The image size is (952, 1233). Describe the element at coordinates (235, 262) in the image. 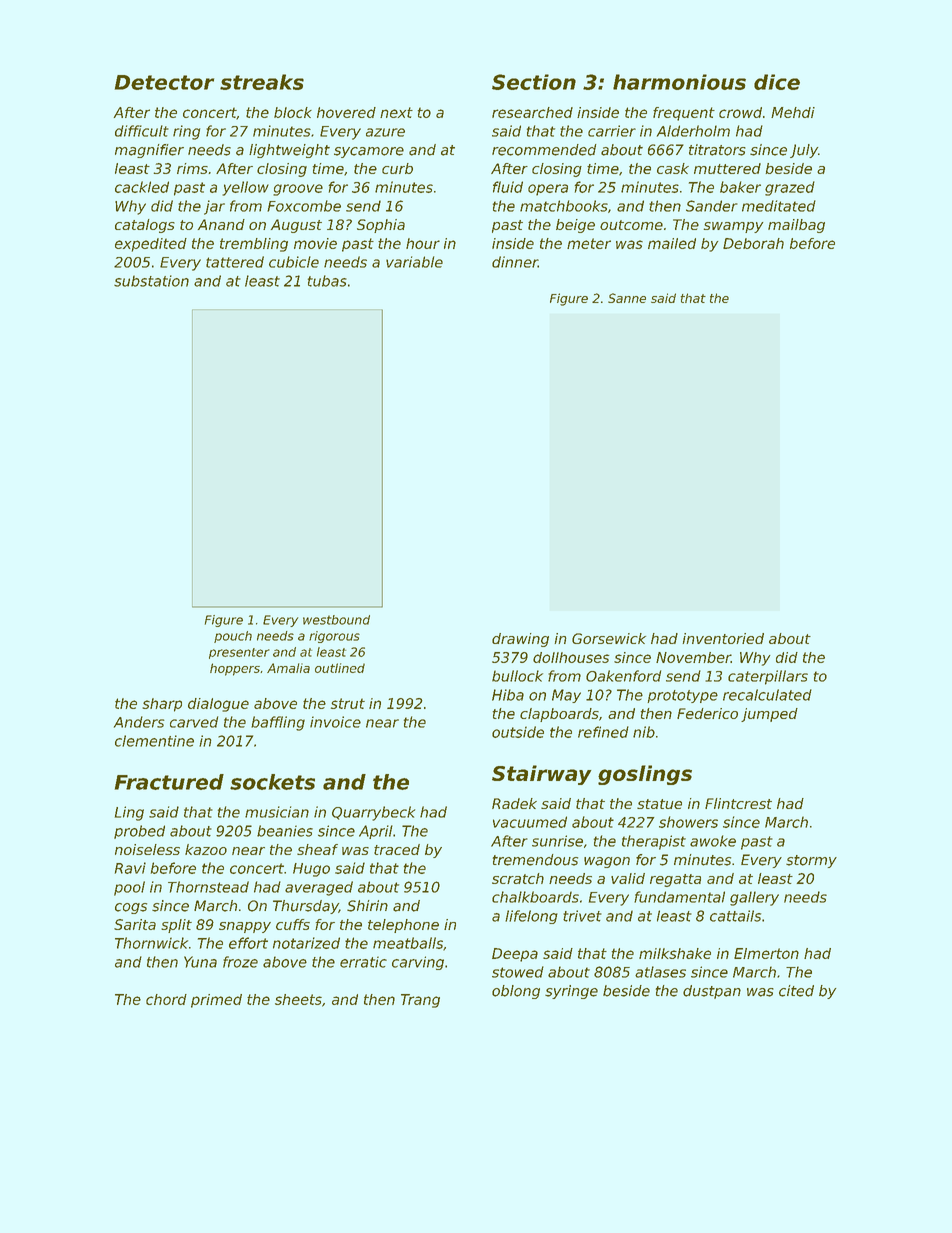

I see `tattered` at that location.
